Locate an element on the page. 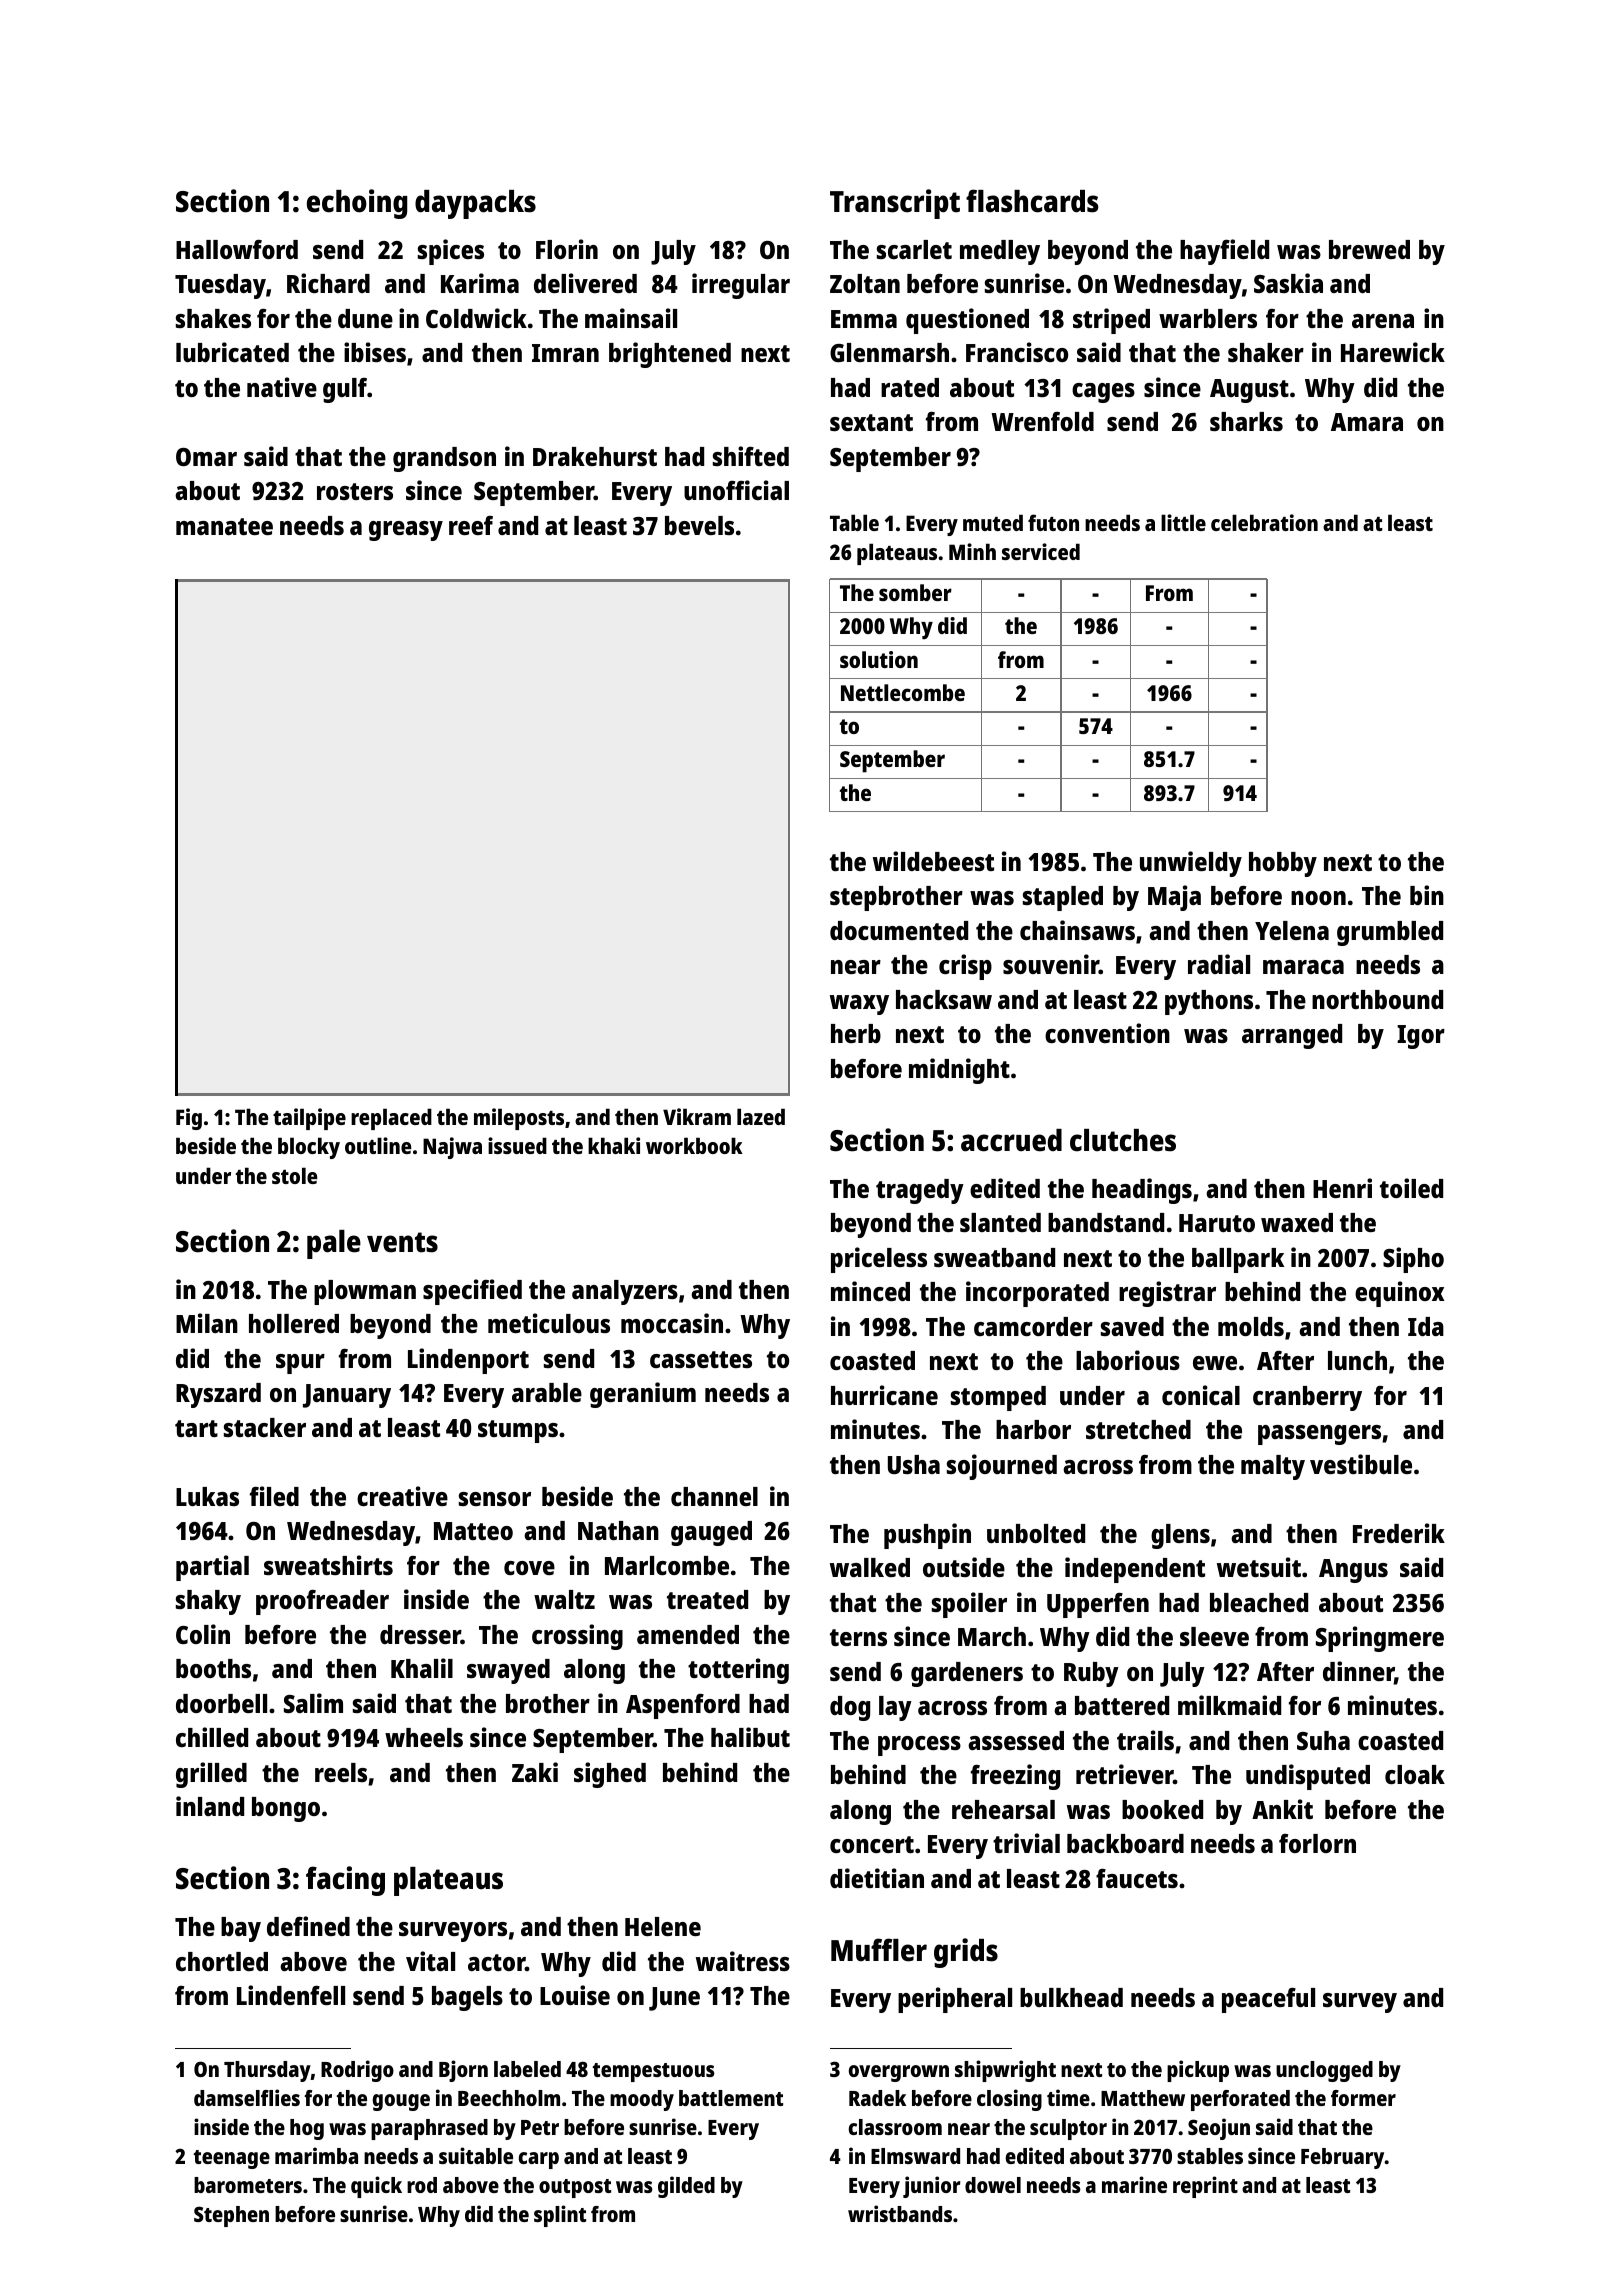 Image resolution: width=1620 pixels, height=2292 pixels. Transcript is located at coordinates (895, 204).
